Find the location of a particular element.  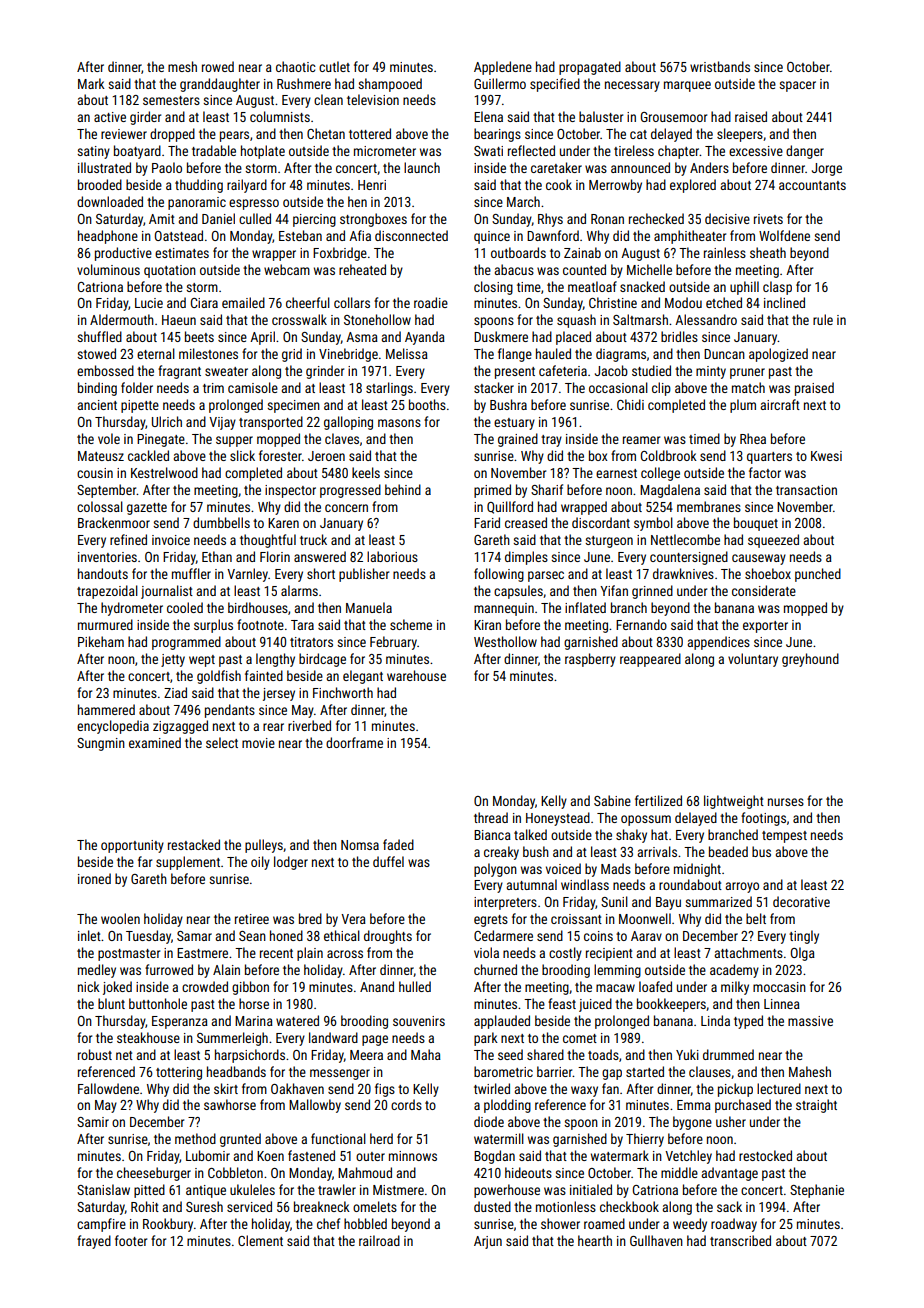

spacer is located at coordinates (797, 86).
